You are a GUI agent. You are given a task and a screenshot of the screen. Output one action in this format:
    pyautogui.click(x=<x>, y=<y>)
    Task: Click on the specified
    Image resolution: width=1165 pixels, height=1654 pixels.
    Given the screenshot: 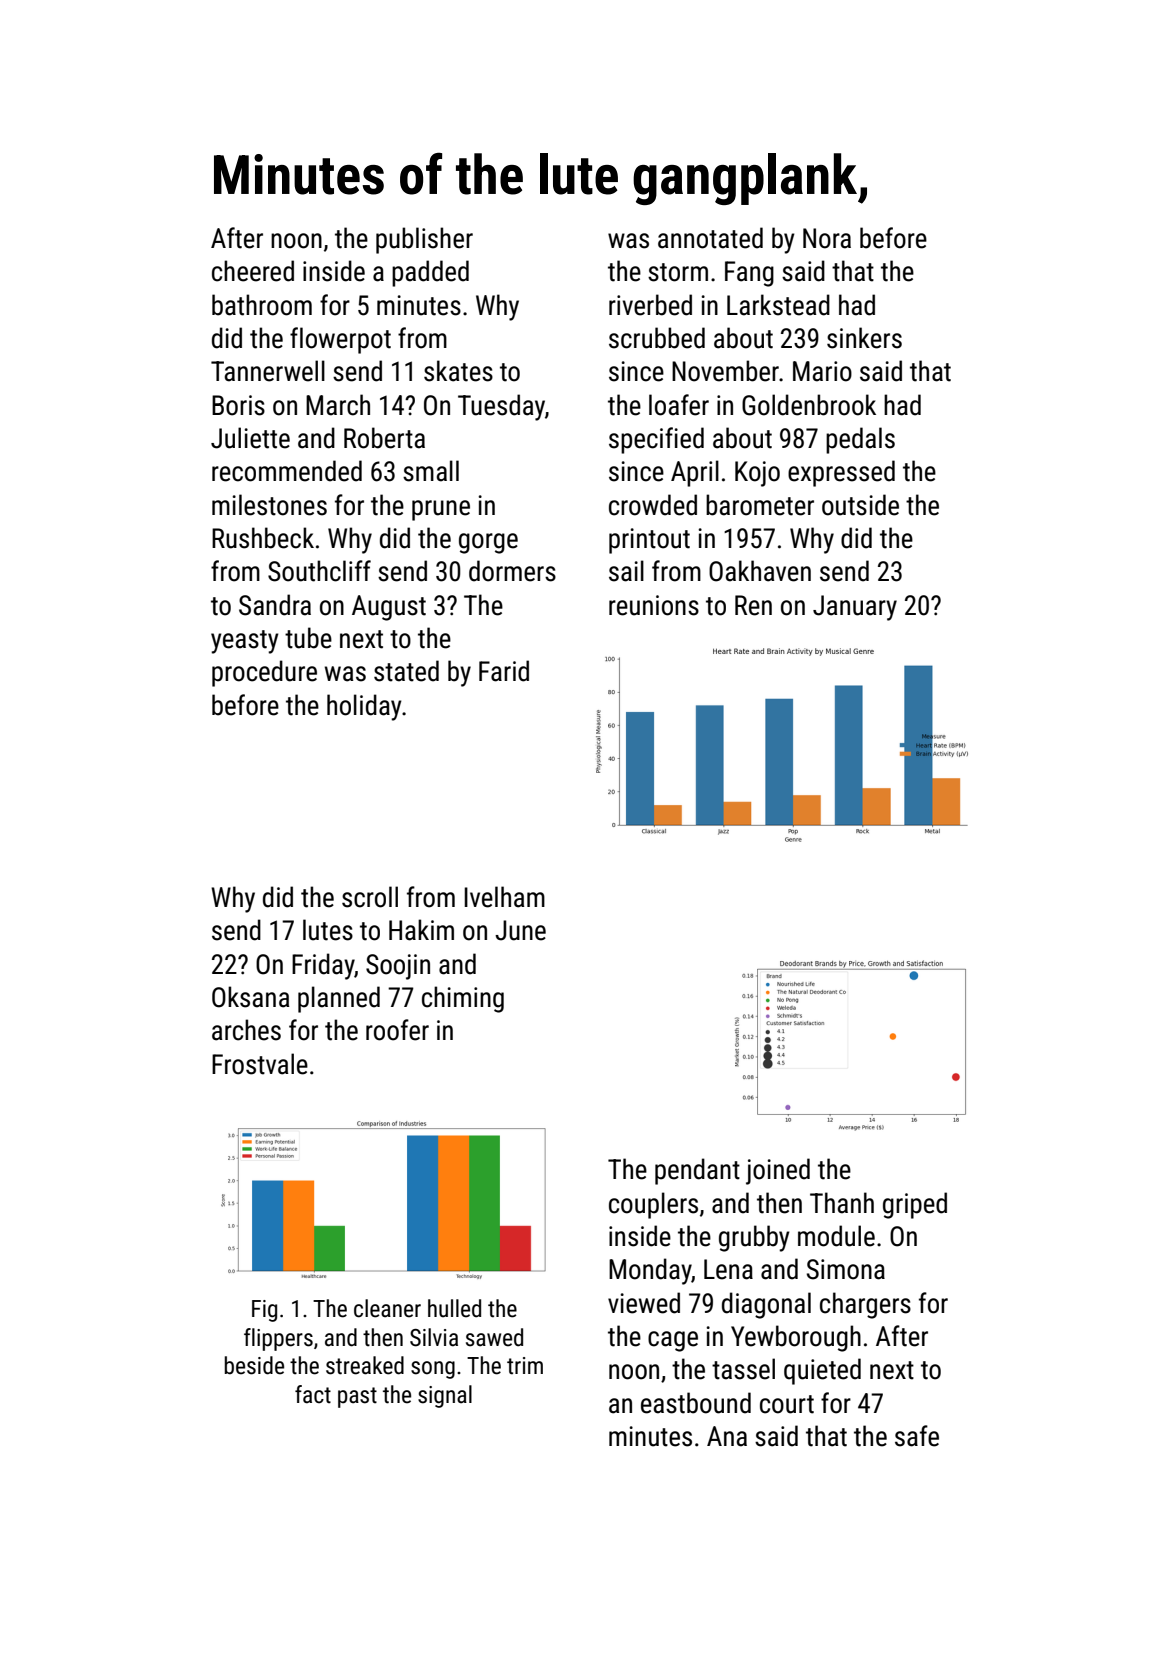 What is the action you would take?
    pyautogui.click(x=656, y=440)
